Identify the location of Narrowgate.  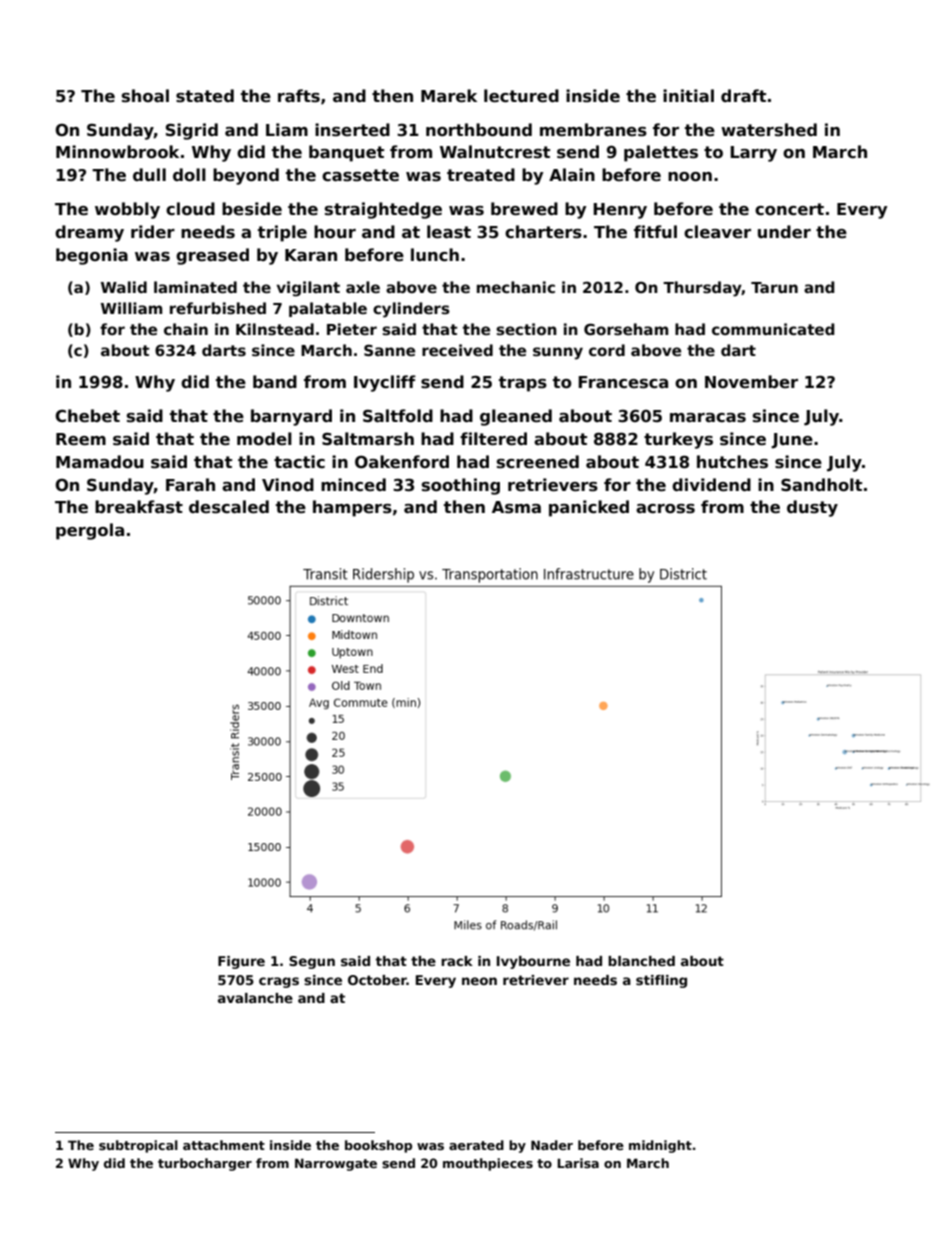
(336, 1164).
